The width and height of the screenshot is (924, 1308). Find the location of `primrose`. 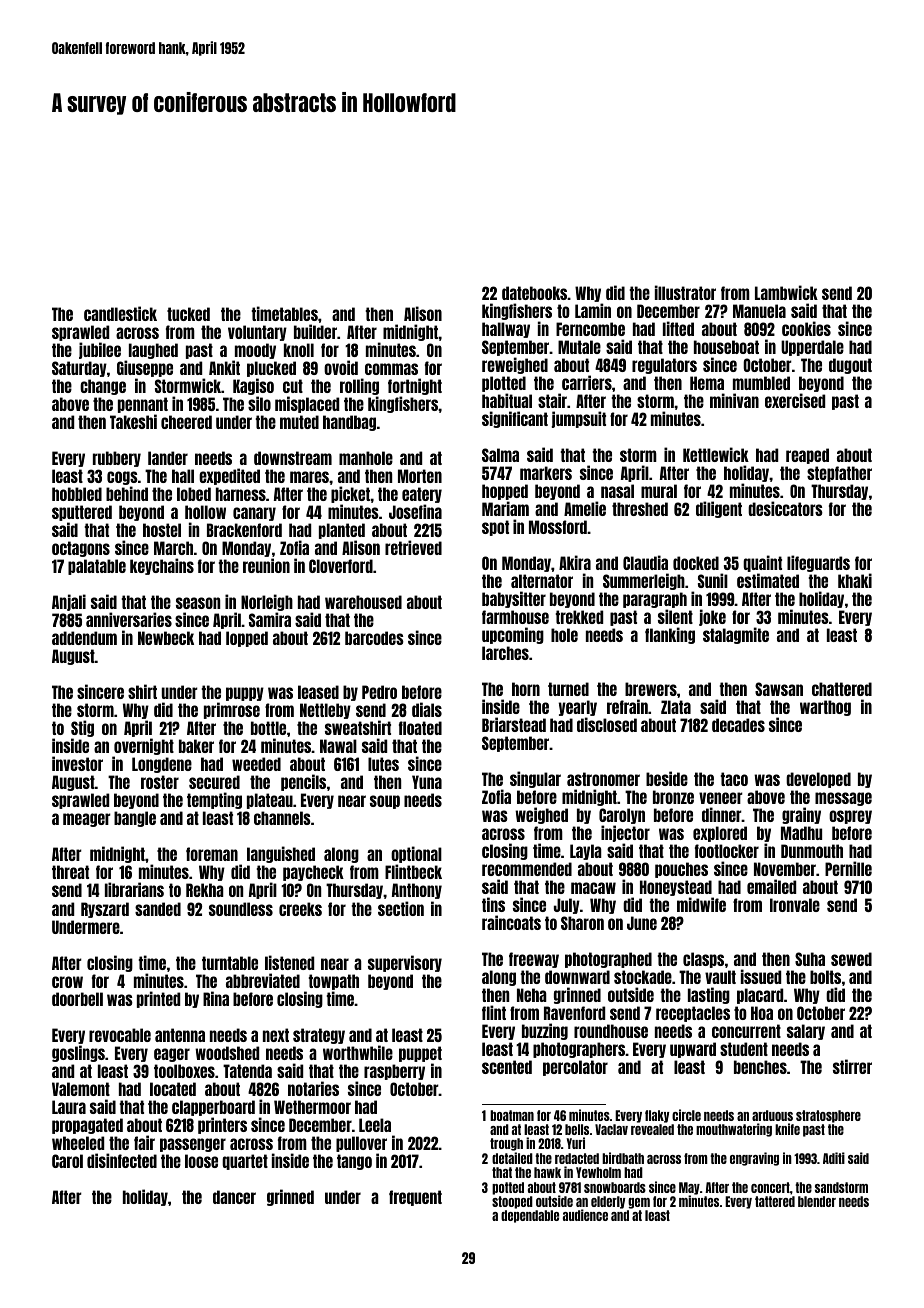

primrose is located at coordinates (232, 711).
